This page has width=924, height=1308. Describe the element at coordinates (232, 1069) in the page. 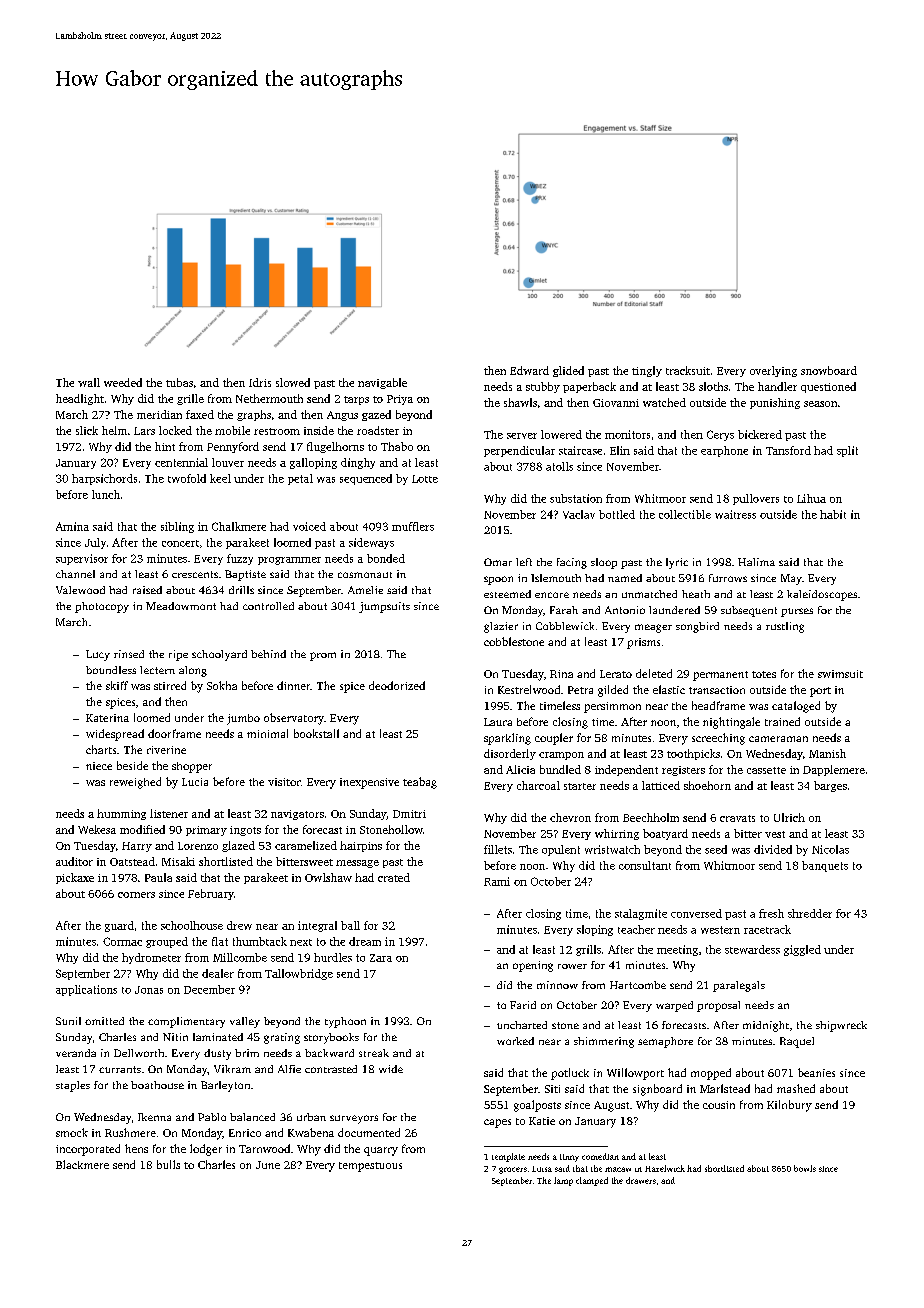

I see `Vikram` at that location.
